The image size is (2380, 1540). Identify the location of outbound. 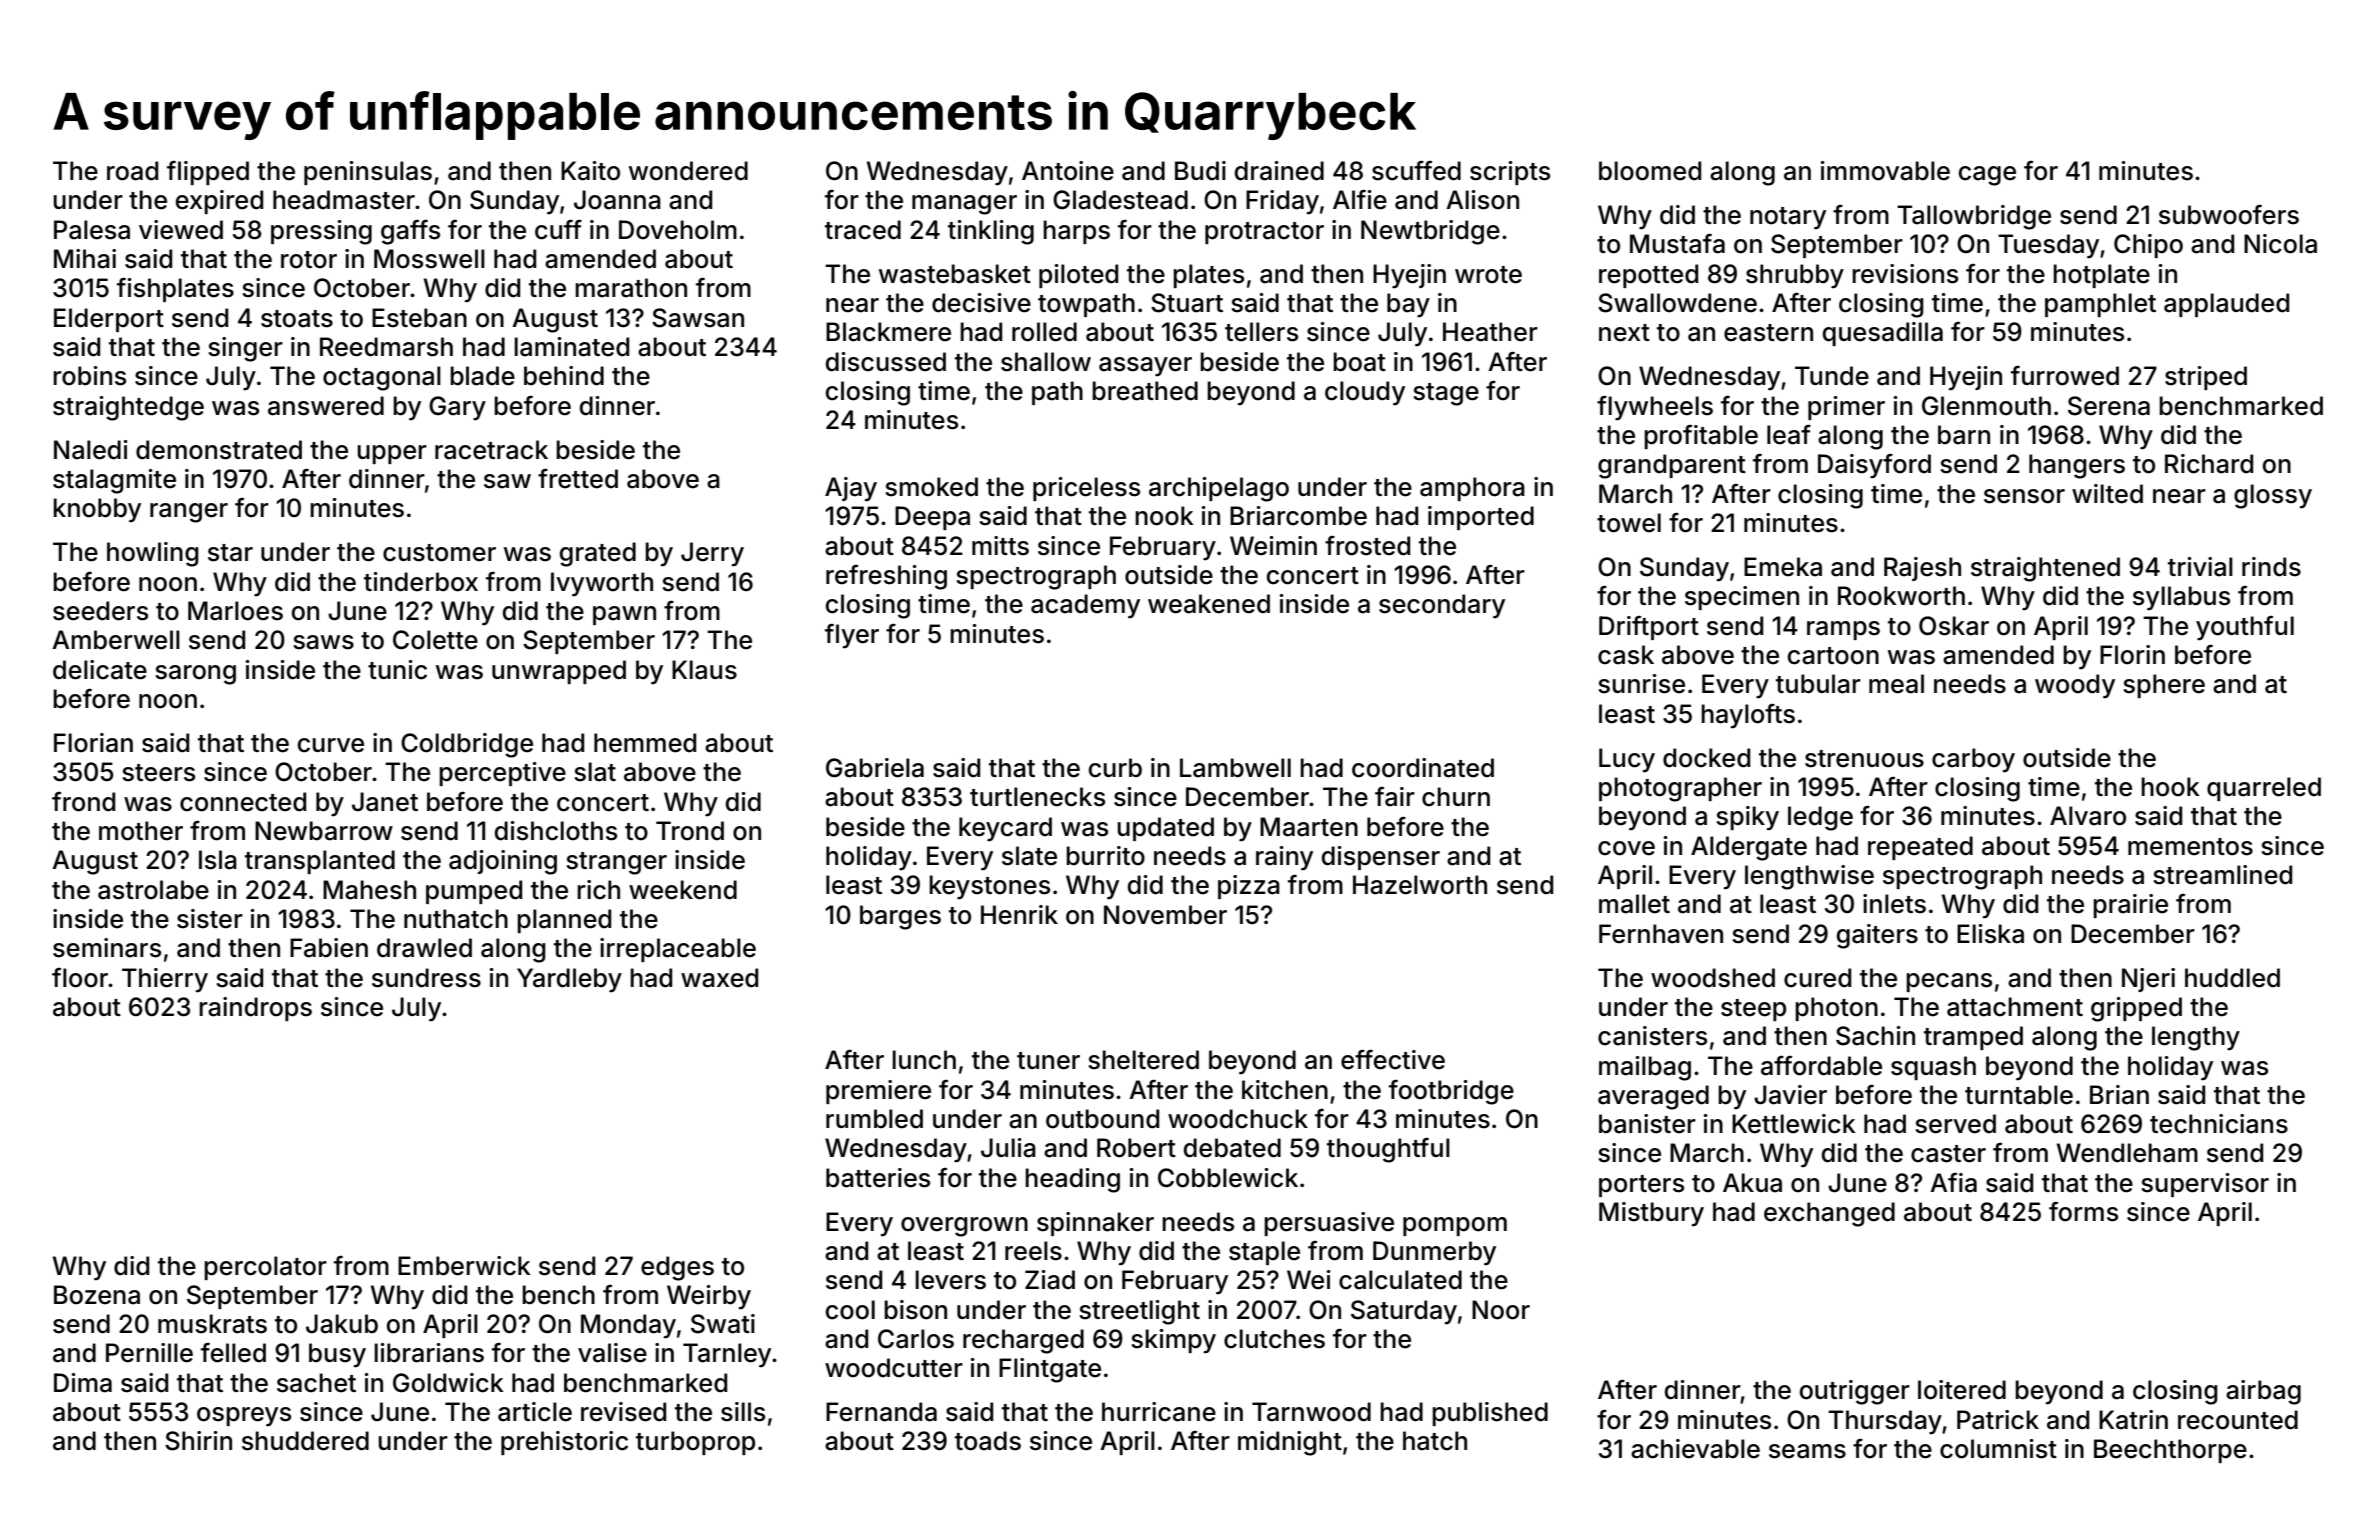
(1102, 1119).
